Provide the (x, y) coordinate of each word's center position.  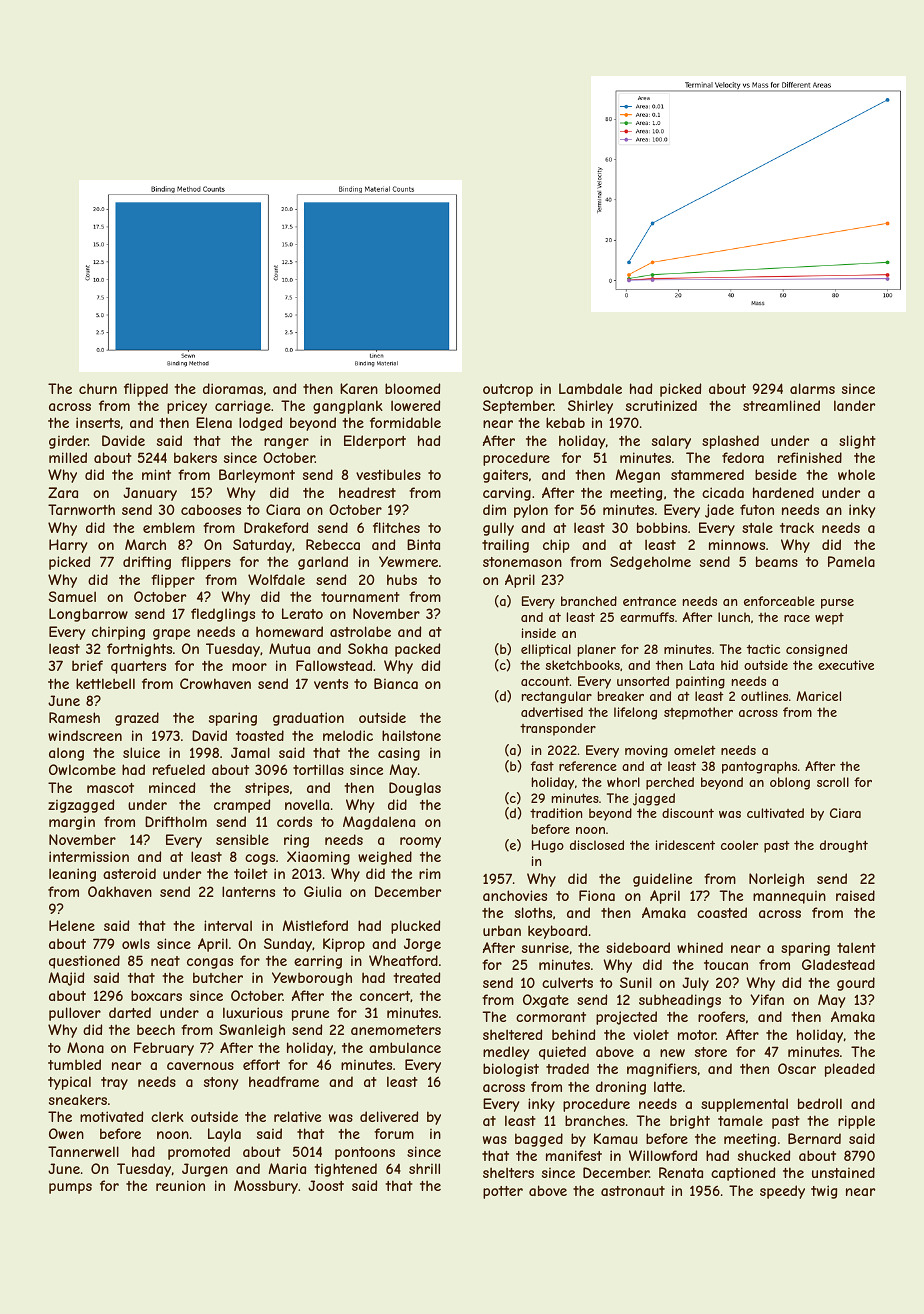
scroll (833, 782)
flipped (146, 390)
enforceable (779, 601)
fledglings (223, 615)
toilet (251, 873)
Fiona (597, 895)
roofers (721, 1016)
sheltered (512, 1034)
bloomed (412, 388)
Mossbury (266, 1187)
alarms (812, 388)
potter (503, 1192)
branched (589, 601)
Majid (66, 979)
